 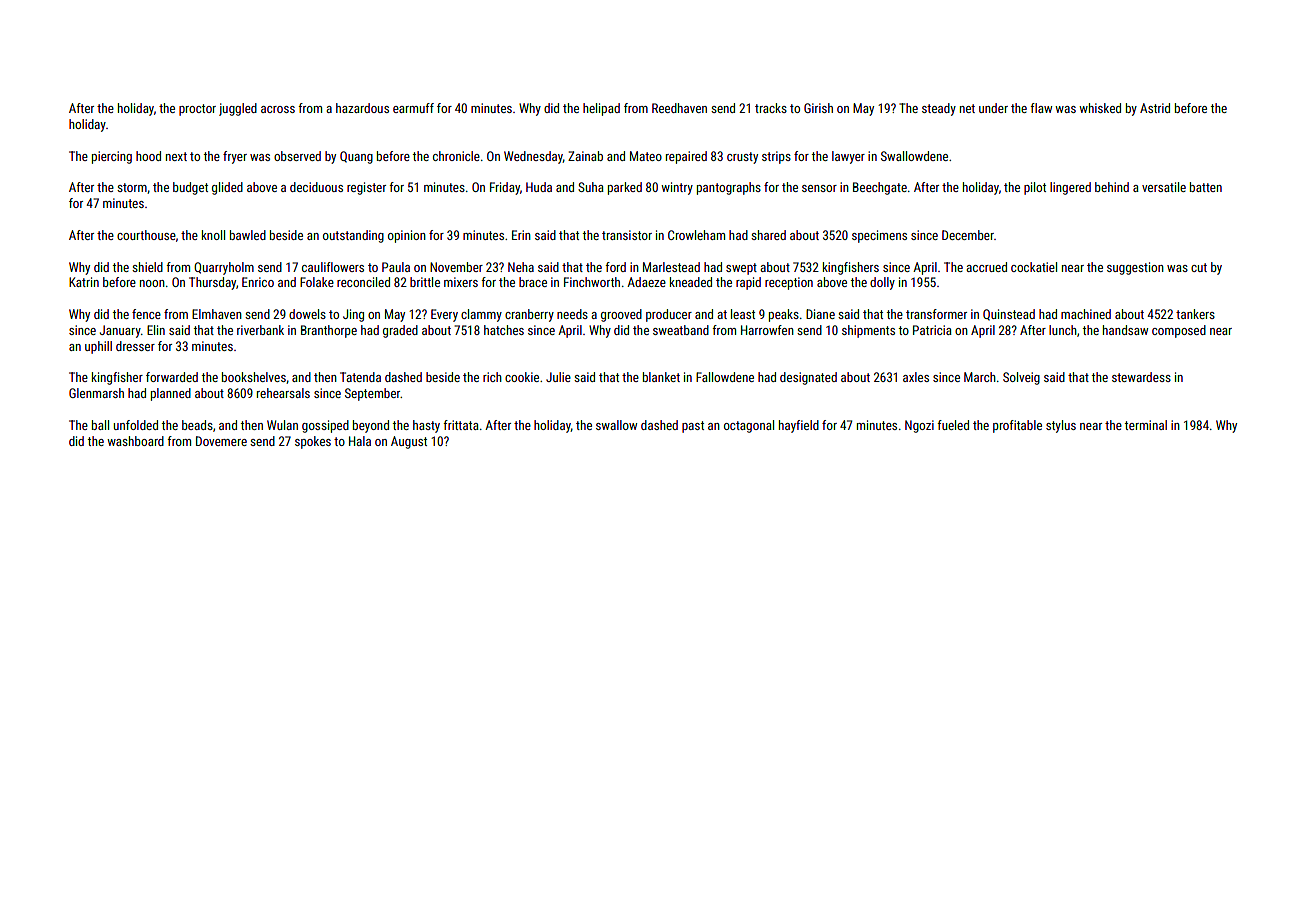 What do you see at coordinates (1061, 426) in the screenshot?
I see `stylus` at bounding box center [1061, 426].
